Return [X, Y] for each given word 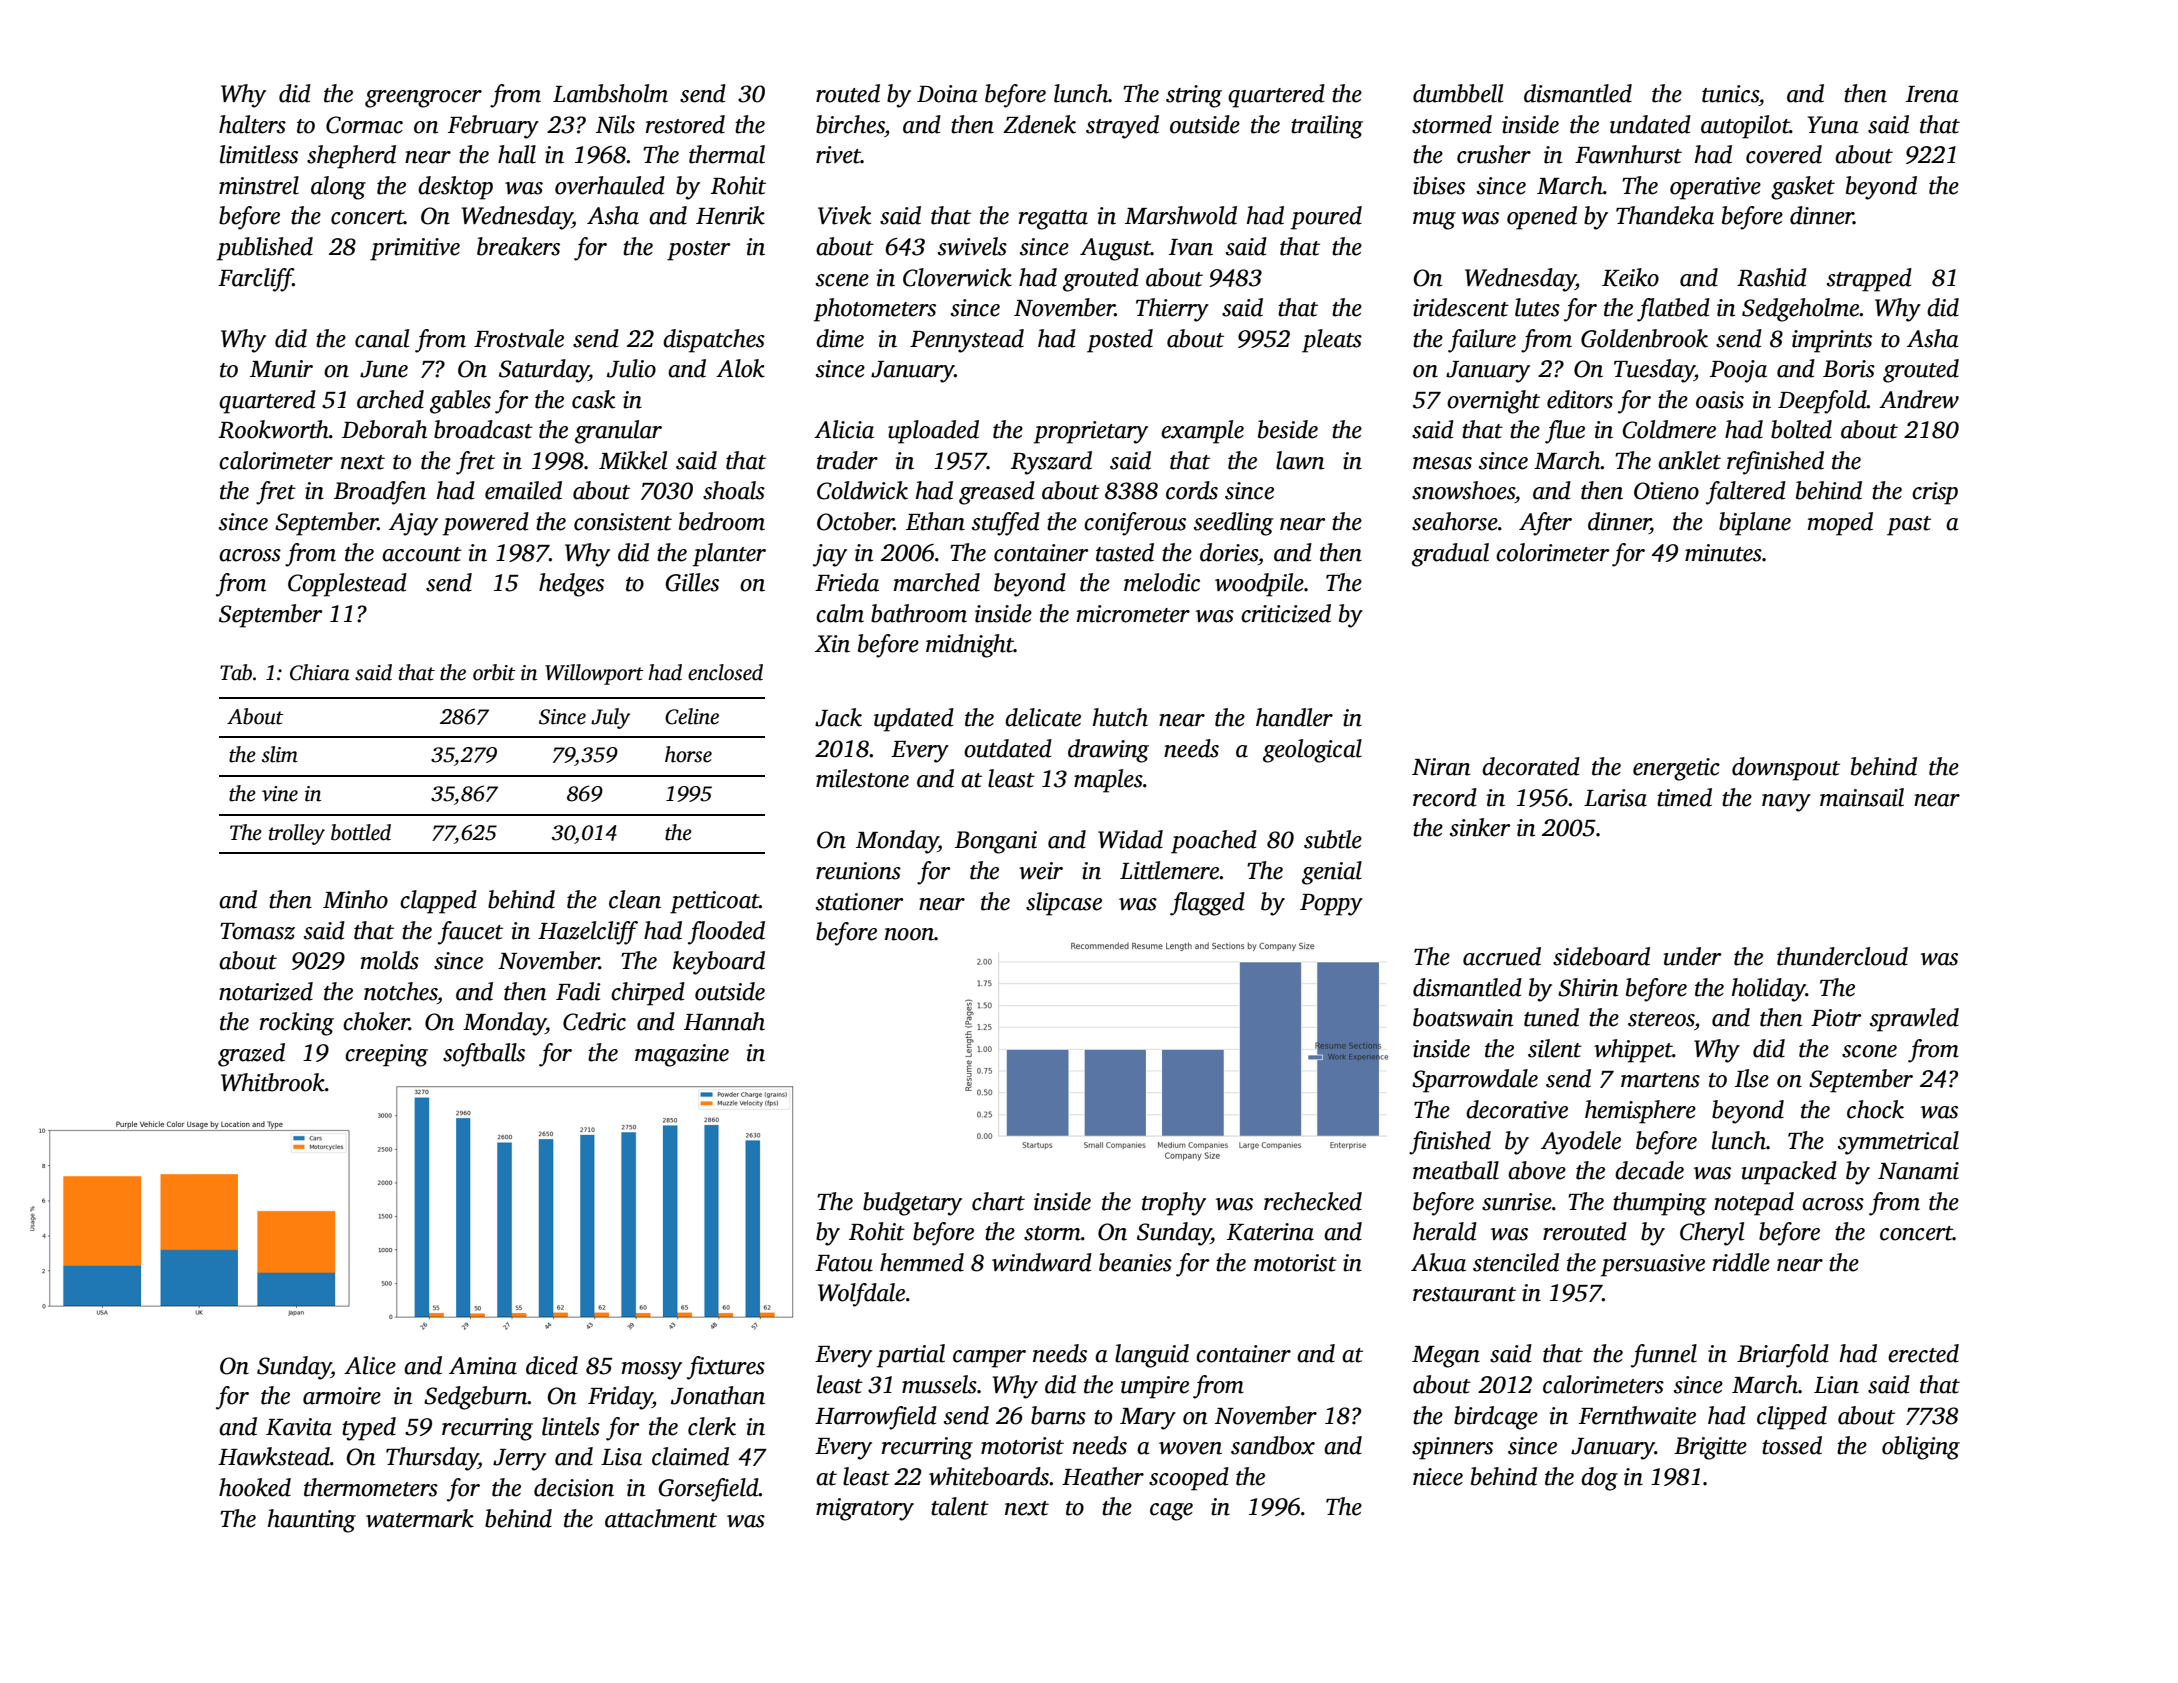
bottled [361, 832]
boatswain [1463, 1017]
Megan [1446, 1357]
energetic [1676, 769]
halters [252, 124]
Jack [838, 717]
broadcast [483, 429]
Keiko [1630, 277]
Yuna [1833, 125]
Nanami [1918, 1171]
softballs [484, 1055]
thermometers [371, 1487]
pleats [1332, 341]
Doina [947, 94]
